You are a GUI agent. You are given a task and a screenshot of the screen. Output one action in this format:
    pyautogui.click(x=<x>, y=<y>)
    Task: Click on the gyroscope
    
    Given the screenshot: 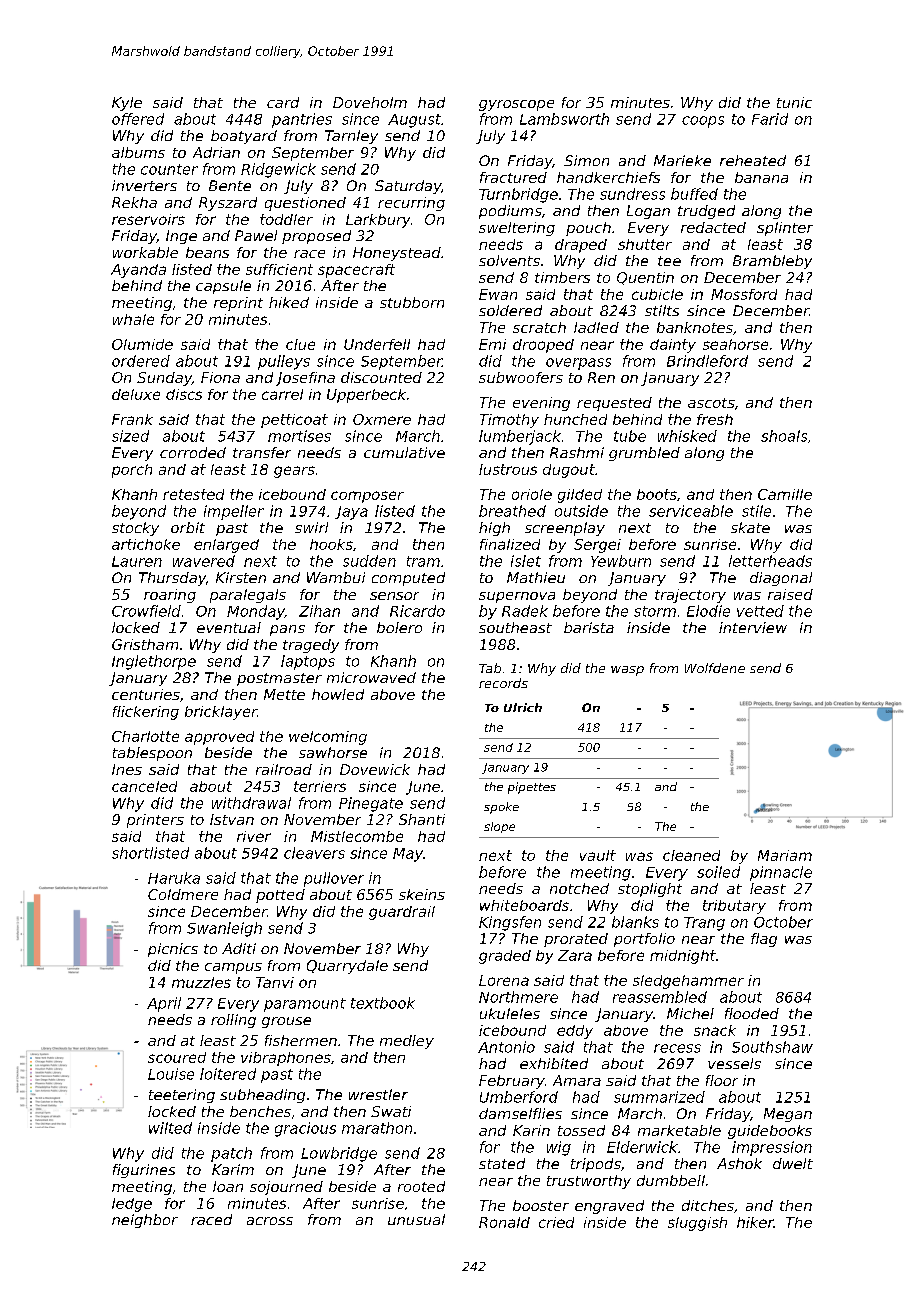 What is the action you would take?
    pyautogui.click(x=516, y=105)
